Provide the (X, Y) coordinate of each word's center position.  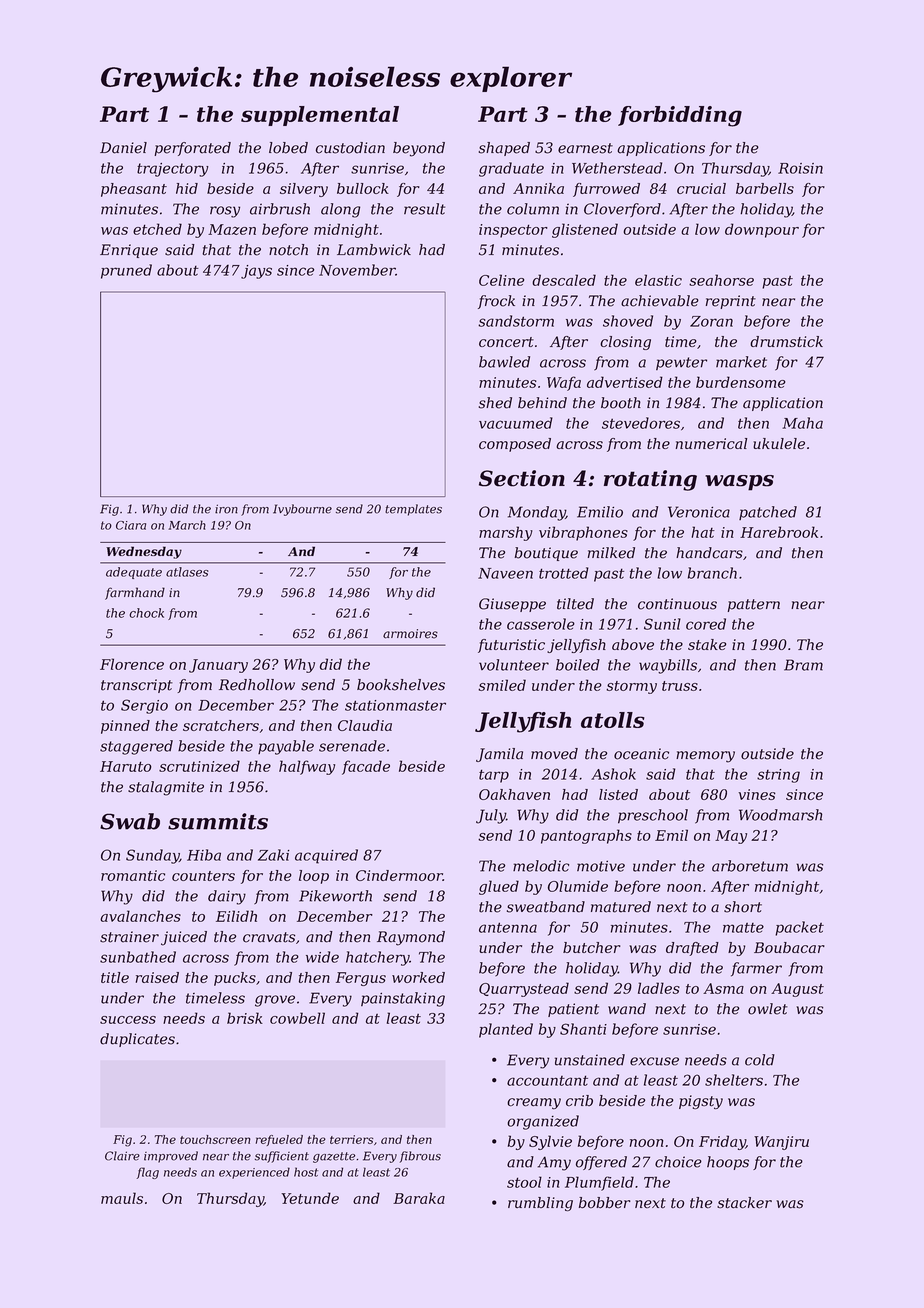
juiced (184, 938)
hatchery (377, 958)
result (424, 209)
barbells (765, 188)
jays (256, 272)
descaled (564, 280)
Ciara (131, 525)
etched (157, 229)
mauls (122, 1198)
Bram (803, 665)
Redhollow (257, 685)
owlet (768, 1009)
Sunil (662, 624)
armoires (410, 634)
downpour (762, 230)
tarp (494, 776)
